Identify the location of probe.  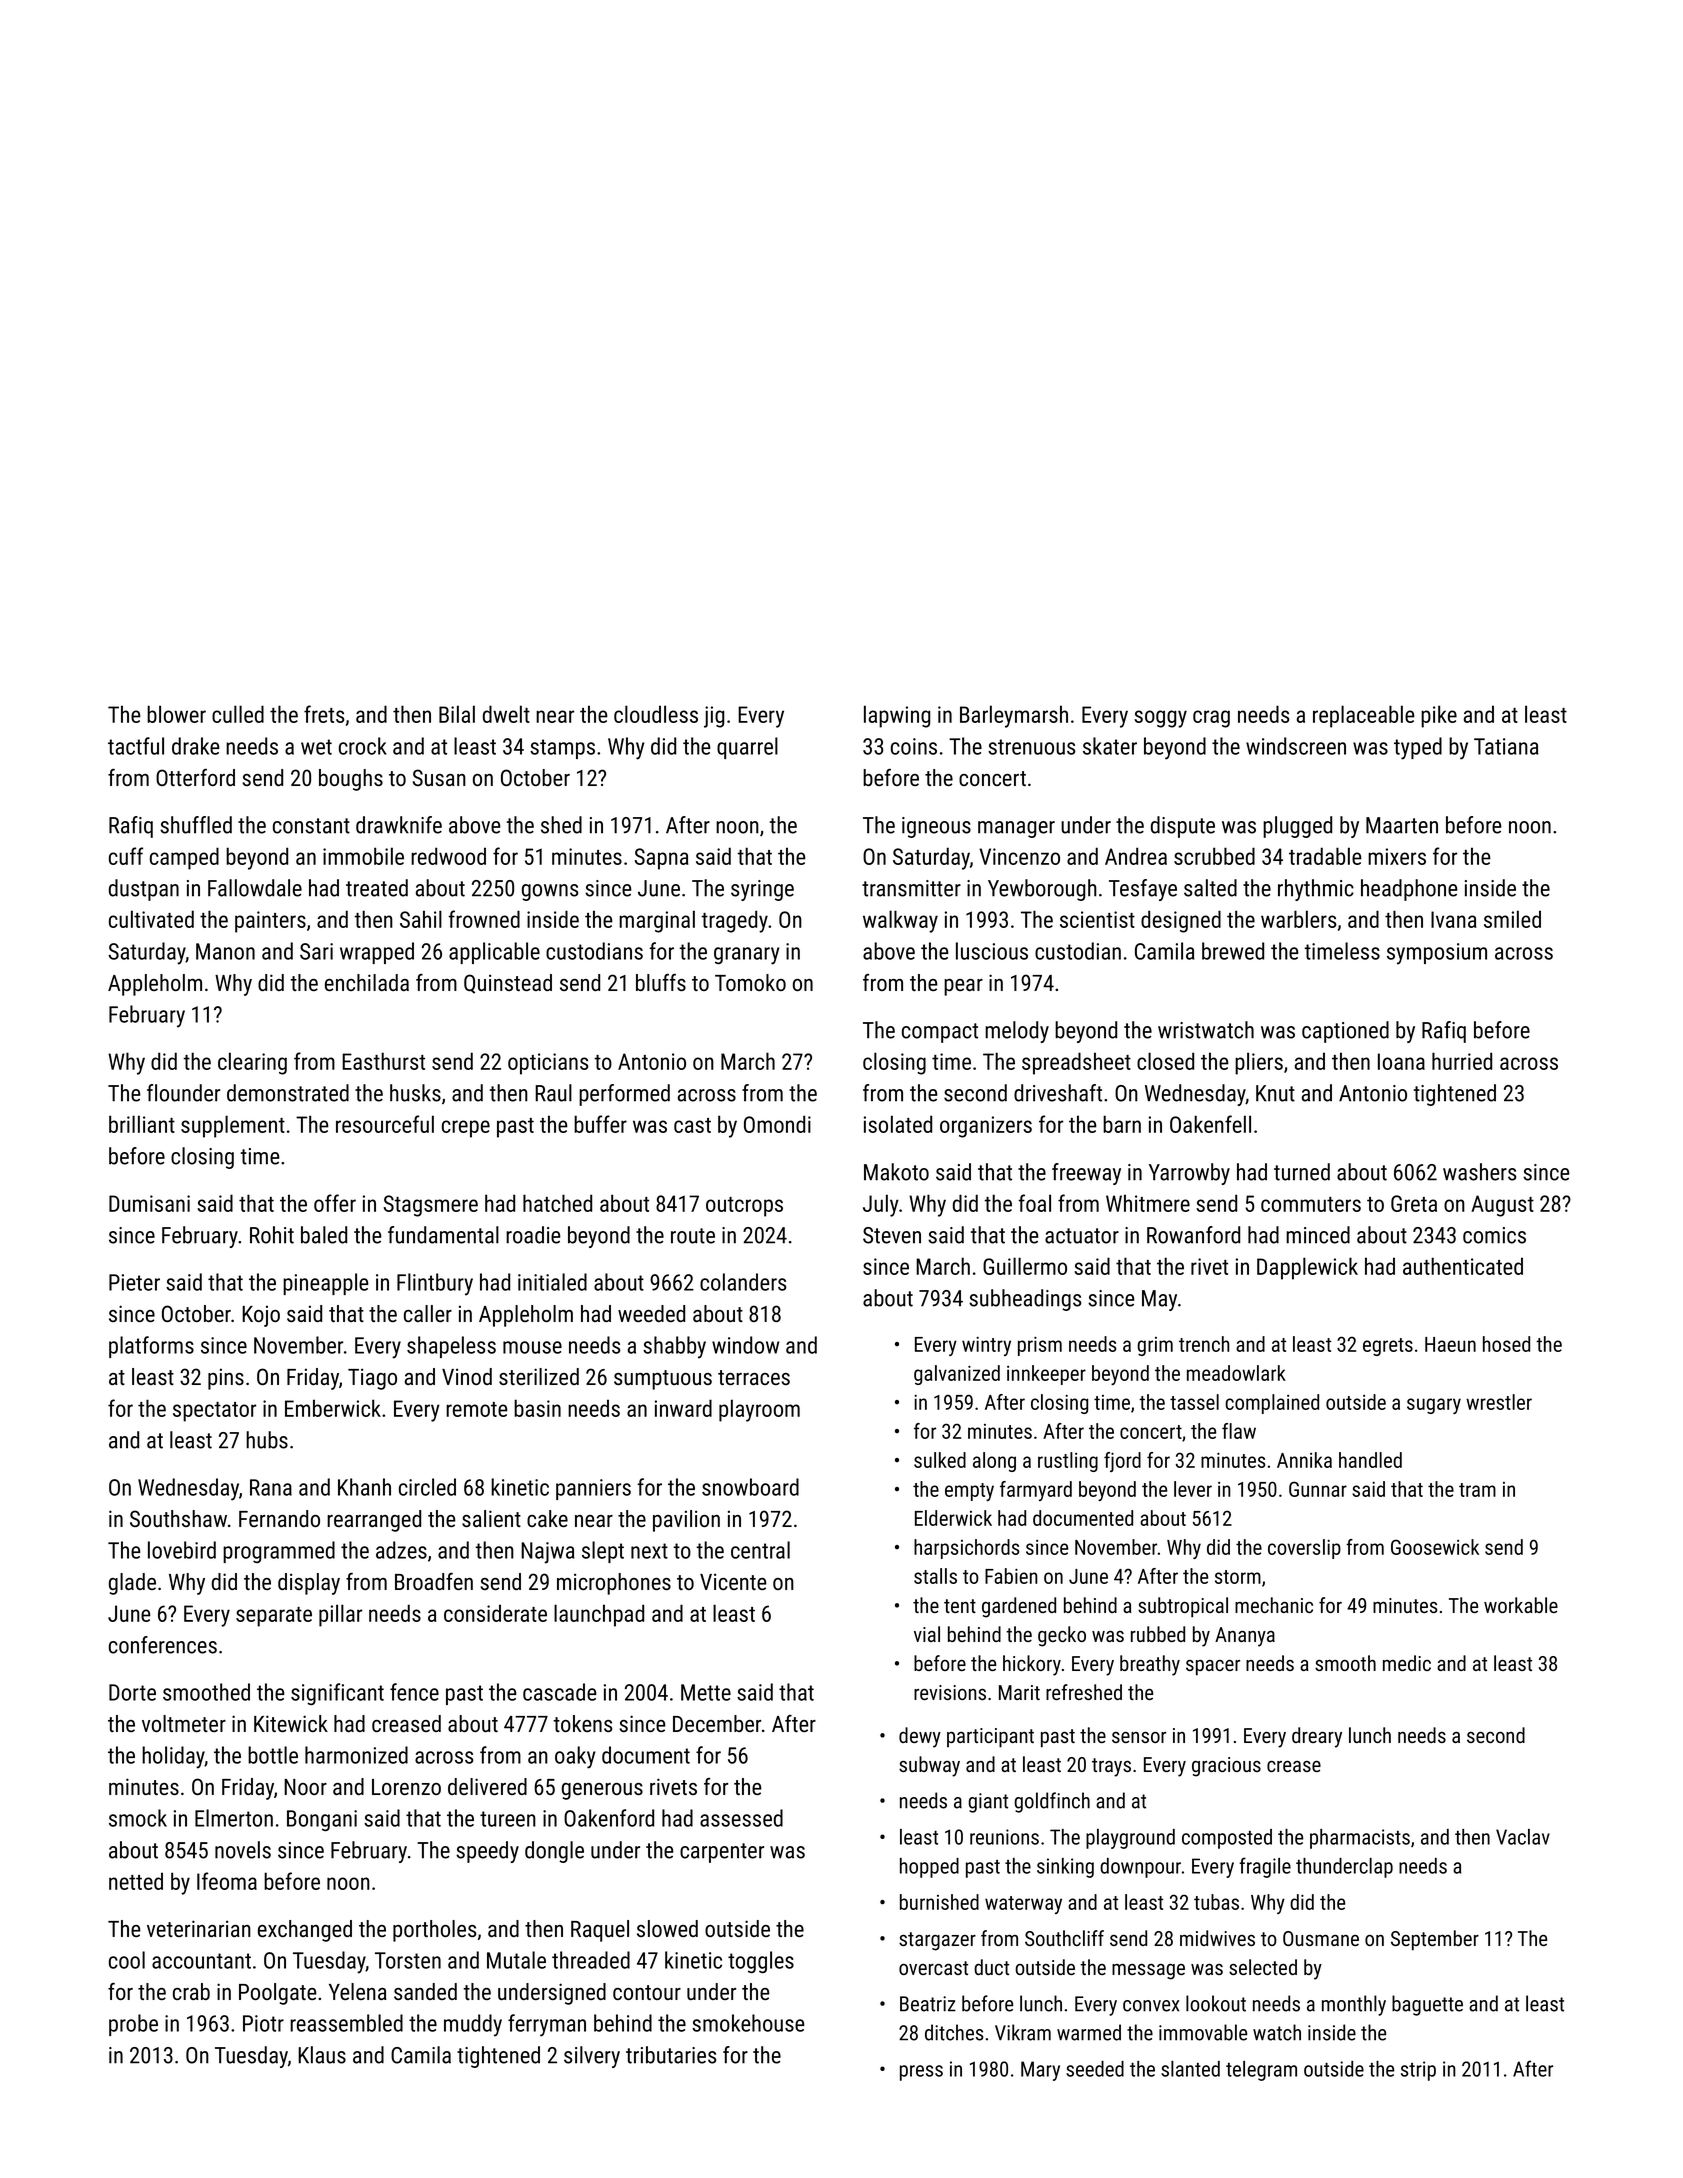
(133, 2025).
